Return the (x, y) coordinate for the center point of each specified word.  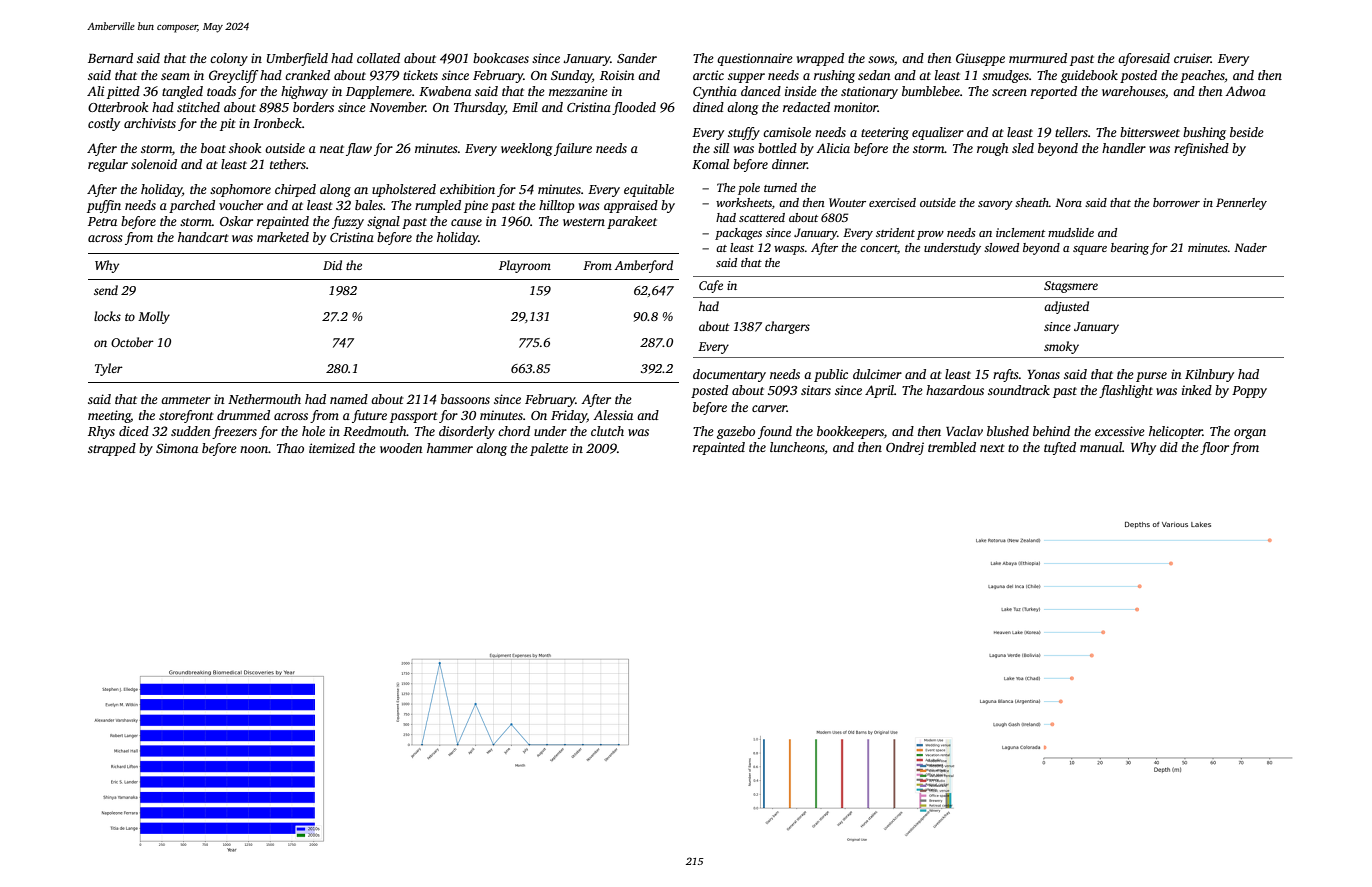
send (106, 290)
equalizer (938, 133)
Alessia (613, 415)
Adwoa (1245, 91)
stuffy (744, 133)
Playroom (525, 266)
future (369, 416)
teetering (885, 133)
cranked (307, 75)
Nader (1250, 247)
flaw (359, 149)
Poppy (1249, 392)
